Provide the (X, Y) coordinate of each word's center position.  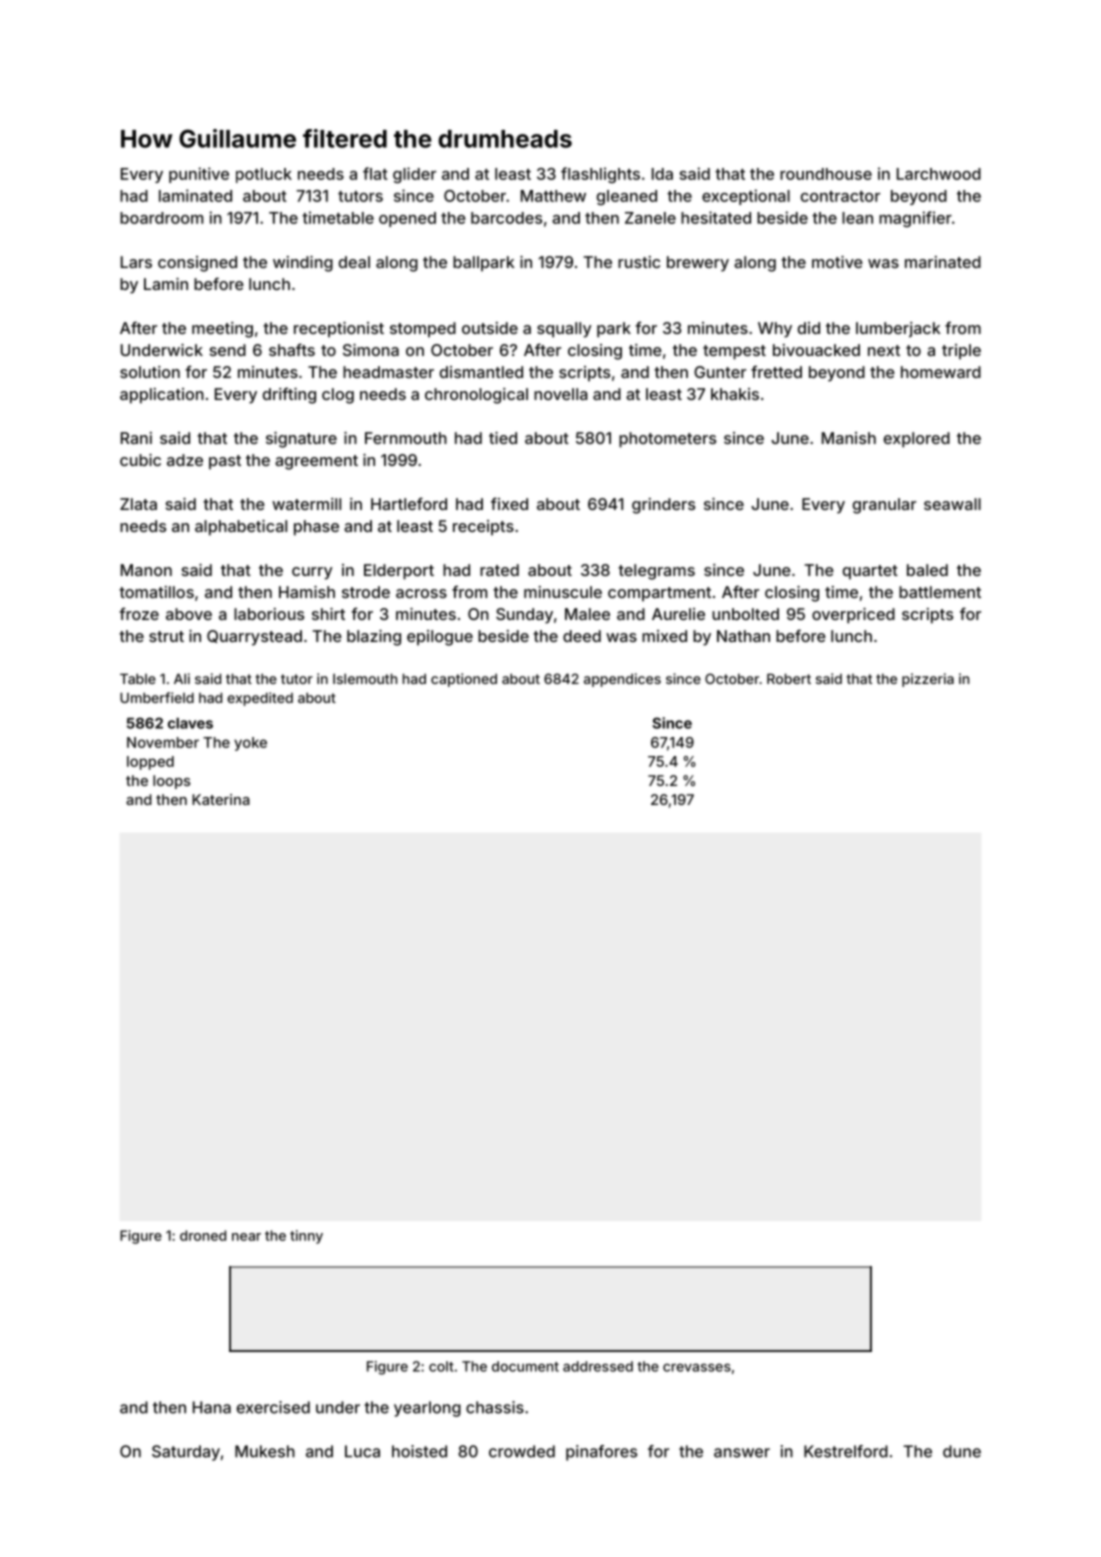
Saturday (186, 1453)
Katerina (221, 799)
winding (303, 264)
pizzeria (928, 680)
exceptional (746, 197)
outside (490, 328)
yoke (250, 744)
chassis (495, 1407)
